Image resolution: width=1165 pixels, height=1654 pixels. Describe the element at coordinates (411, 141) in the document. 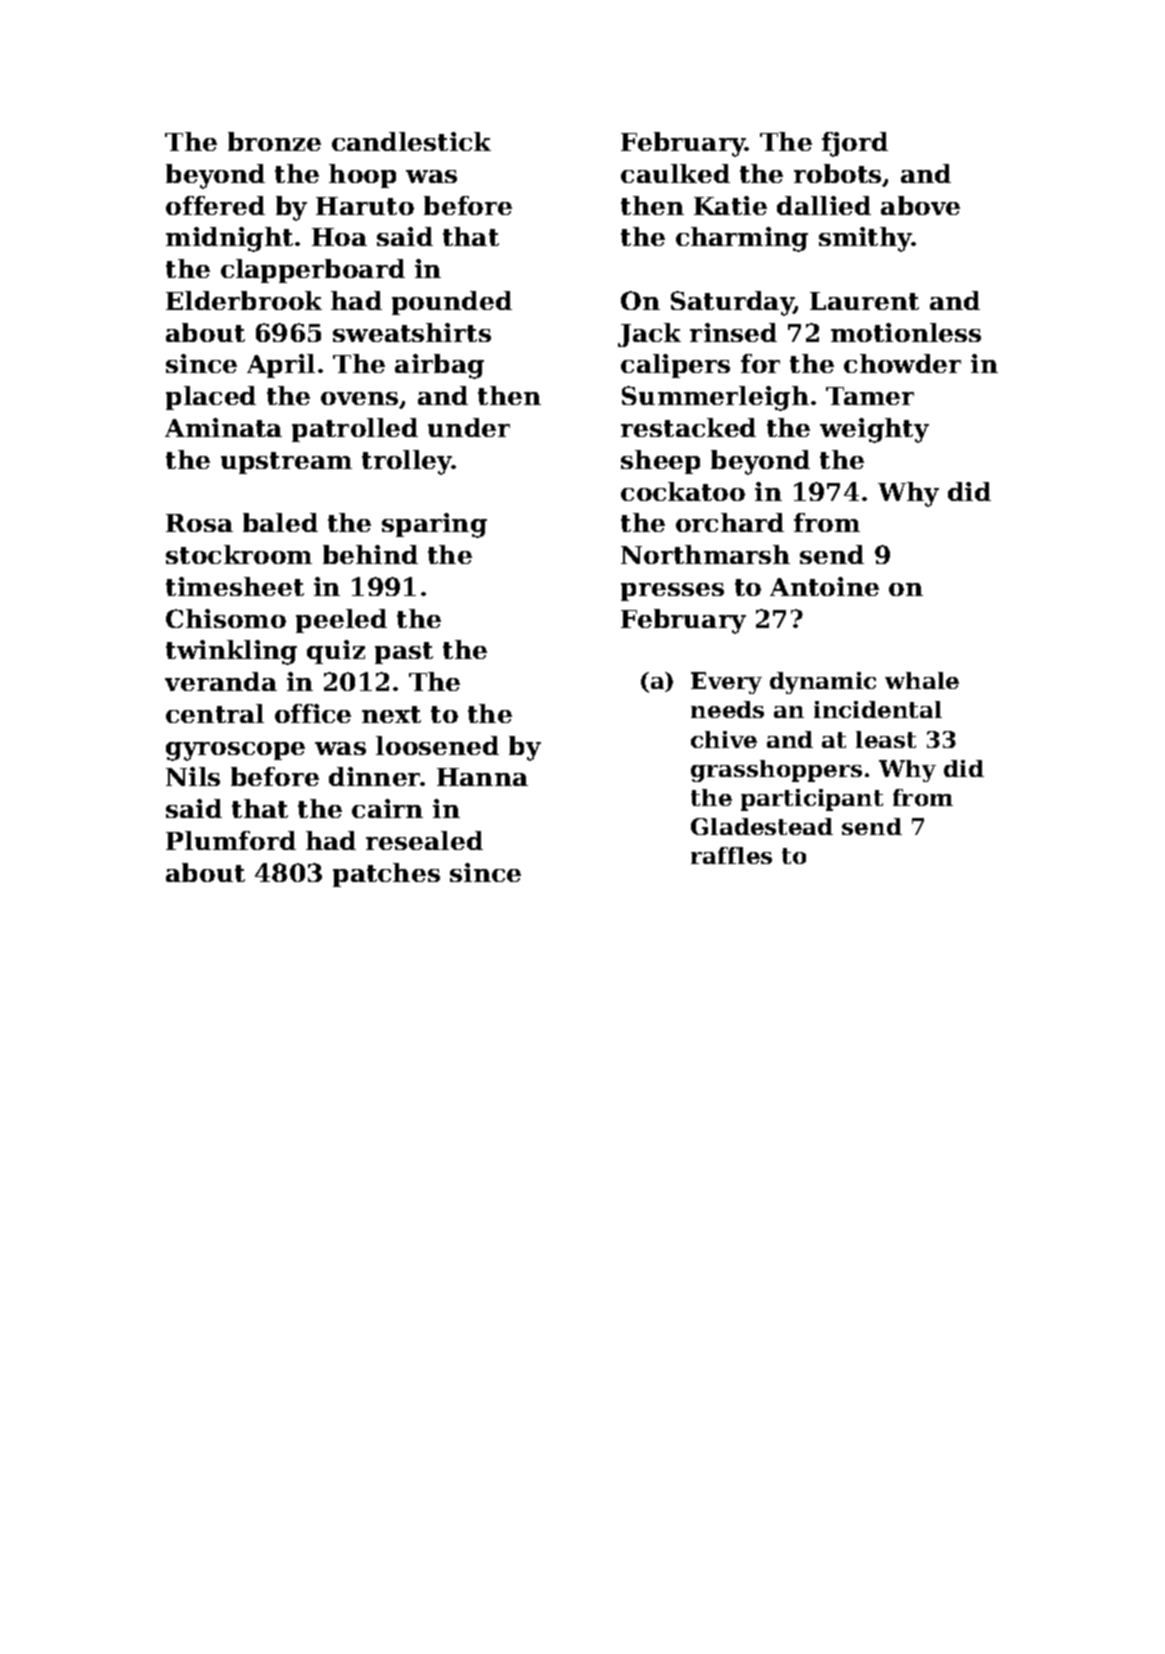

I see `candlestick` at that location.
